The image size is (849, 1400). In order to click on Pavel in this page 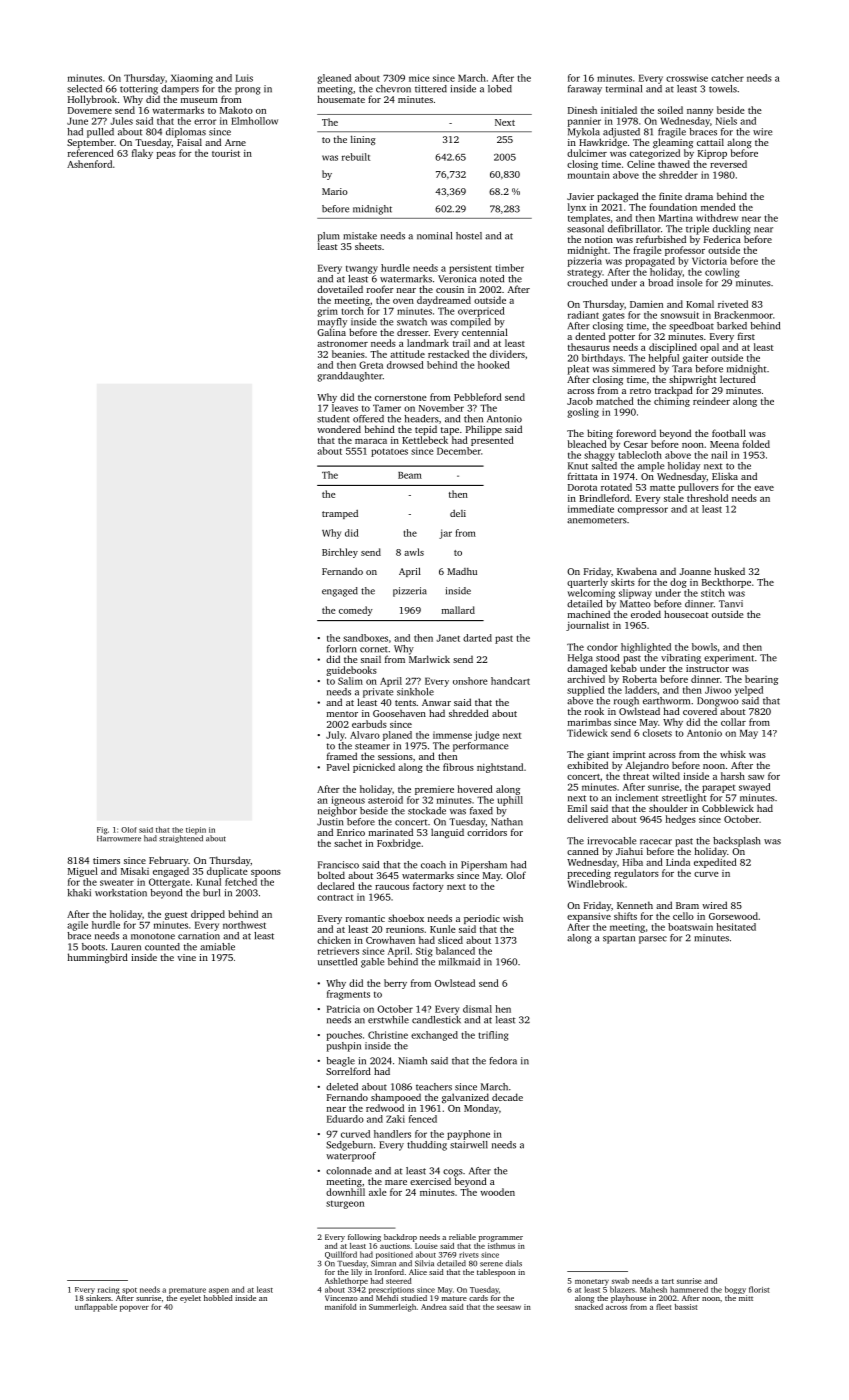, I will do `click(338, 767)`.
